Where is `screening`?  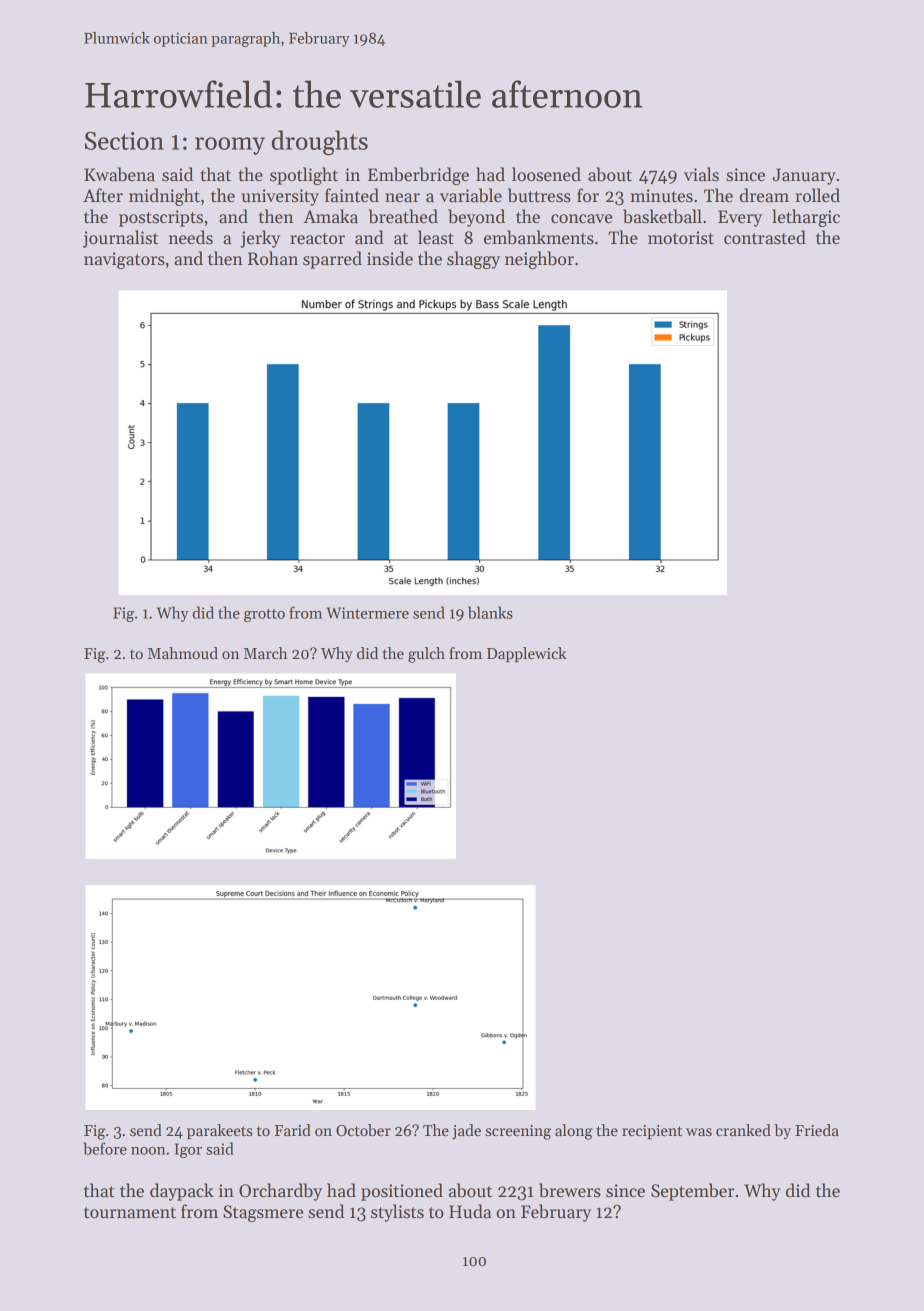
screening is located at coordinates (518, 1132).
